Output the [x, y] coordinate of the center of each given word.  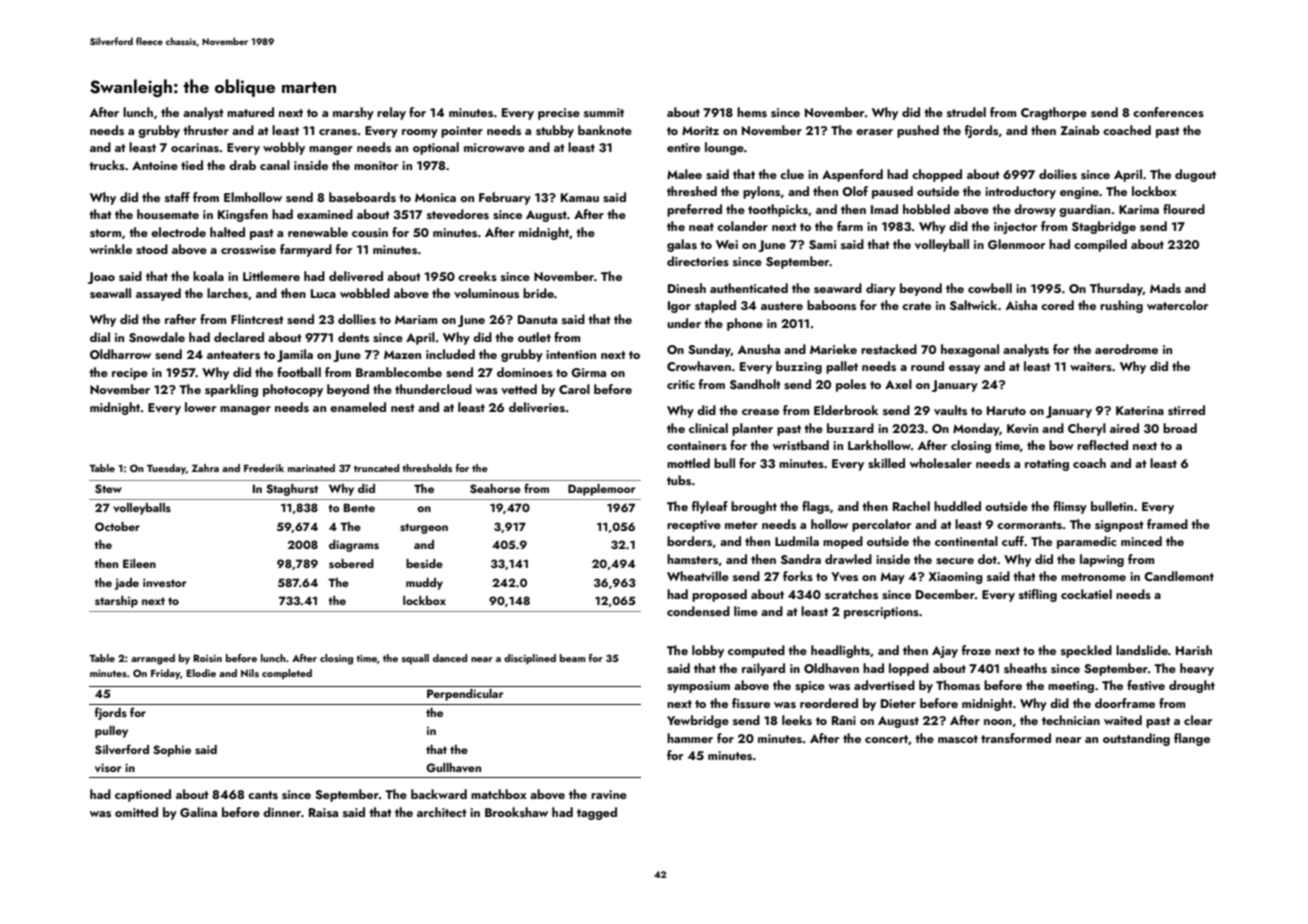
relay [391, 113]
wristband [801, 445]
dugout [1195, 175]
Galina [198, 812]
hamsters [692, 559]
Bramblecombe [399, 372]
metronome [1093, 577]
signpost [1119, 526]
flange [1192, 739]
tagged [597, 813]
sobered [351, 563]
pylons [761, 192]
